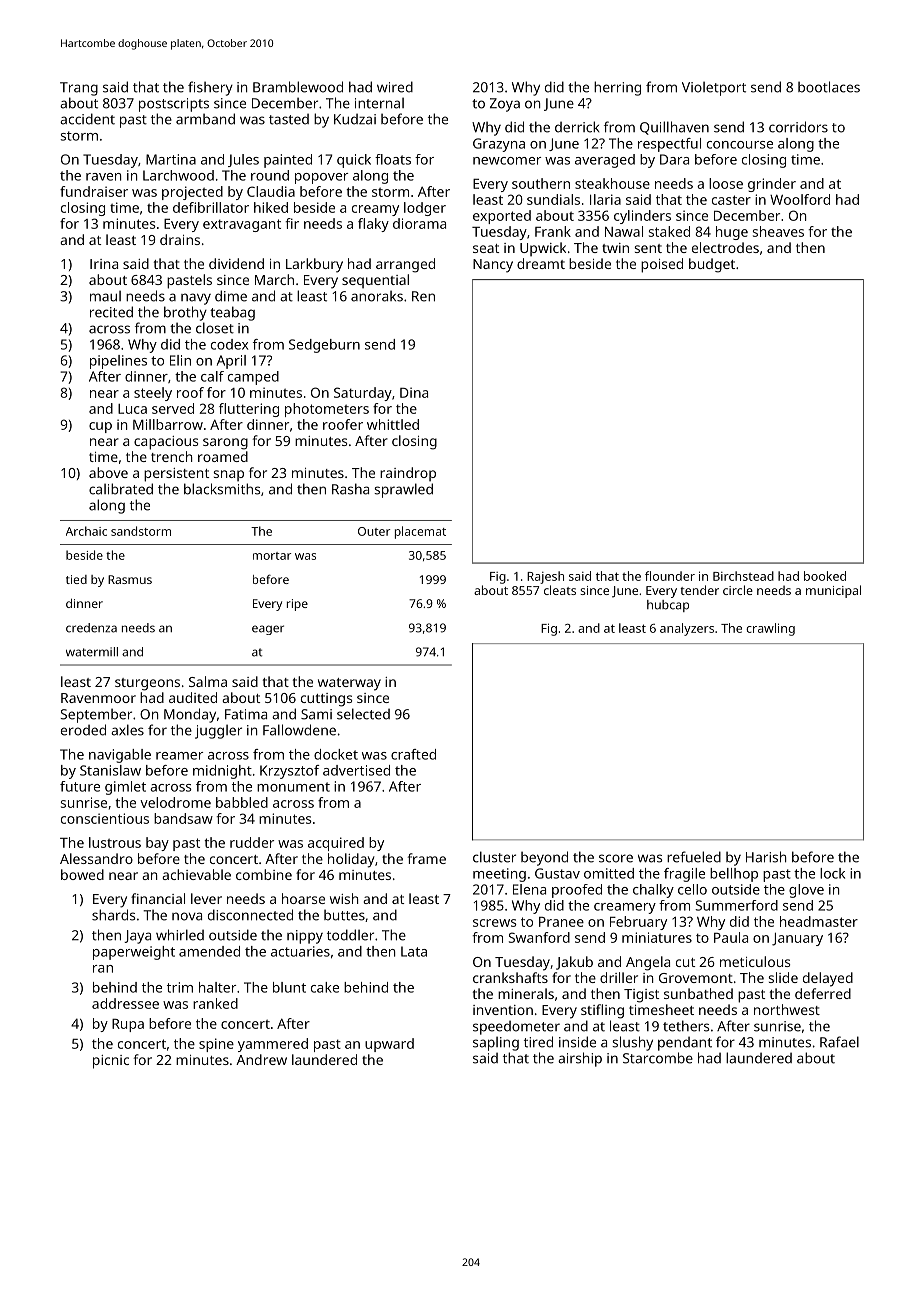 The height and width of the page is (1308, 924). I want to click on upward, so click(389, 1045).
